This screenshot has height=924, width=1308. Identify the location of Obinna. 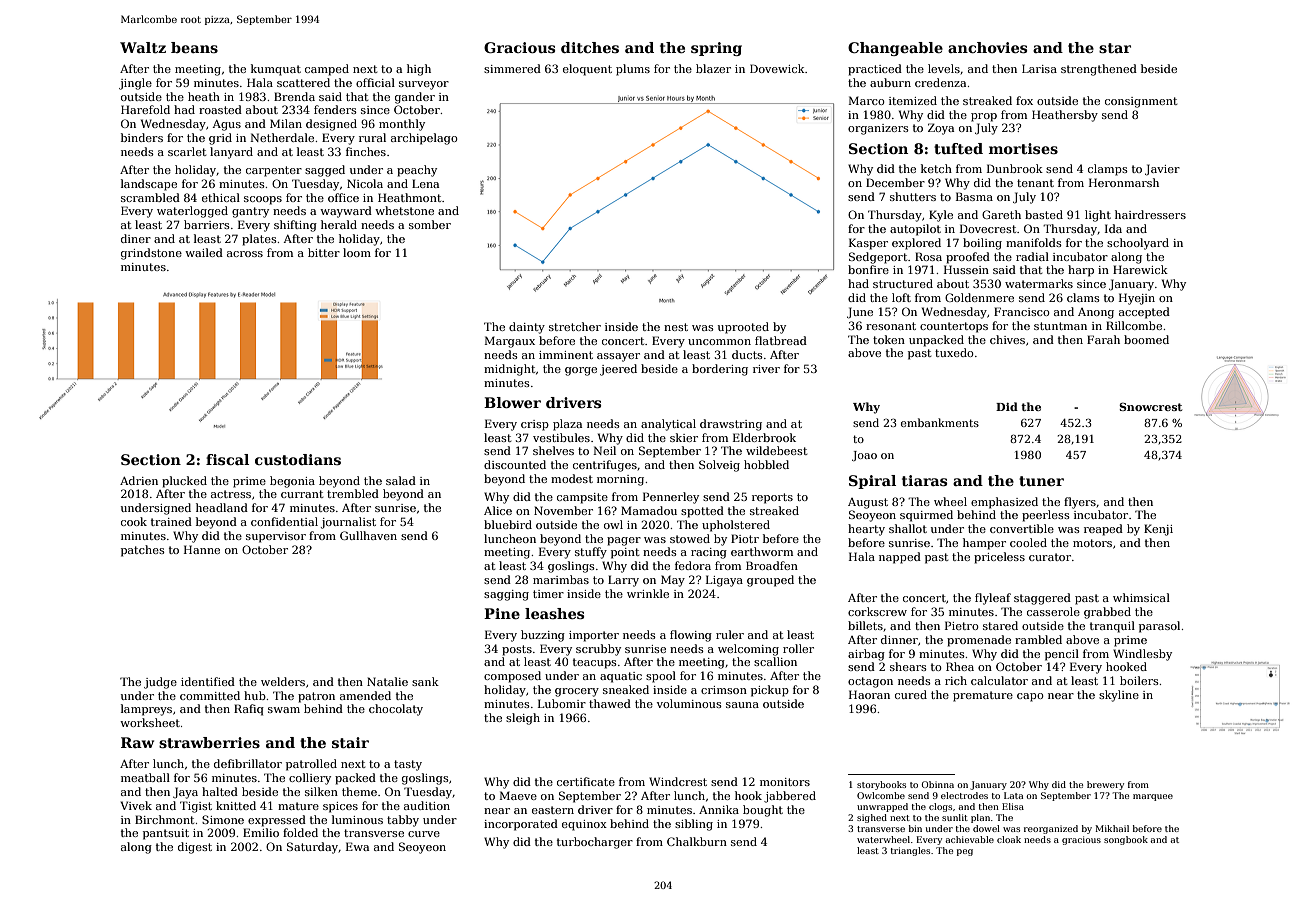
(938, 784).
